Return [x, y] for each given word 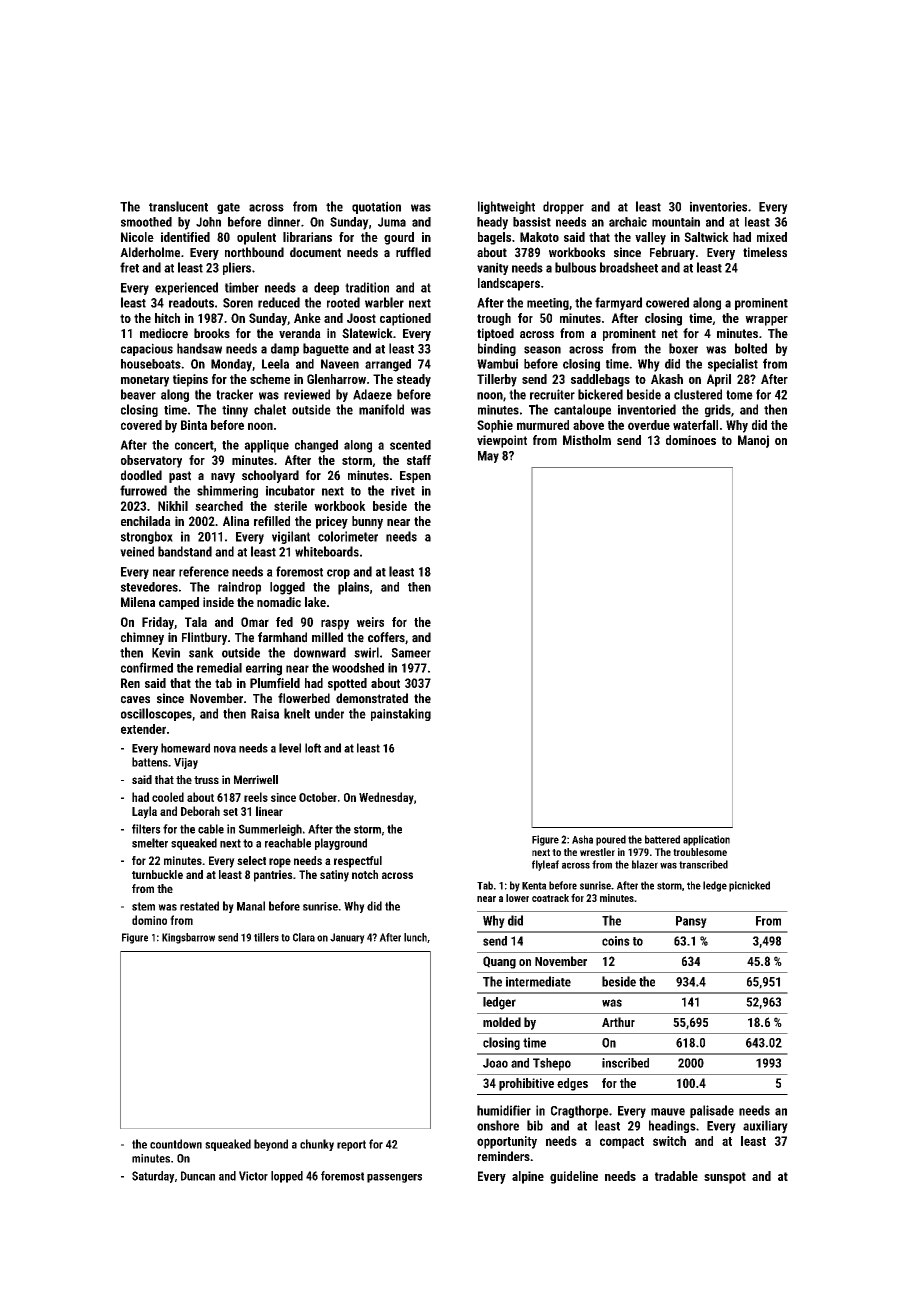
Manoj [753, 441]
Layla [144, 812]
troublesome [700, 852]
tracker [234, 394]
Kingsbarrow [188, 938]
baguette [326, 349]
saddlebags [600, 380]
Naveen [340, 364]
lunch [415, 937]
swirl [366, 652]
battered [662, 839]
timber [242, 287]
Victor [253, 1176]
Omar [255, 622]
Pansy [691, 922]
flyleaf [545, 865]
